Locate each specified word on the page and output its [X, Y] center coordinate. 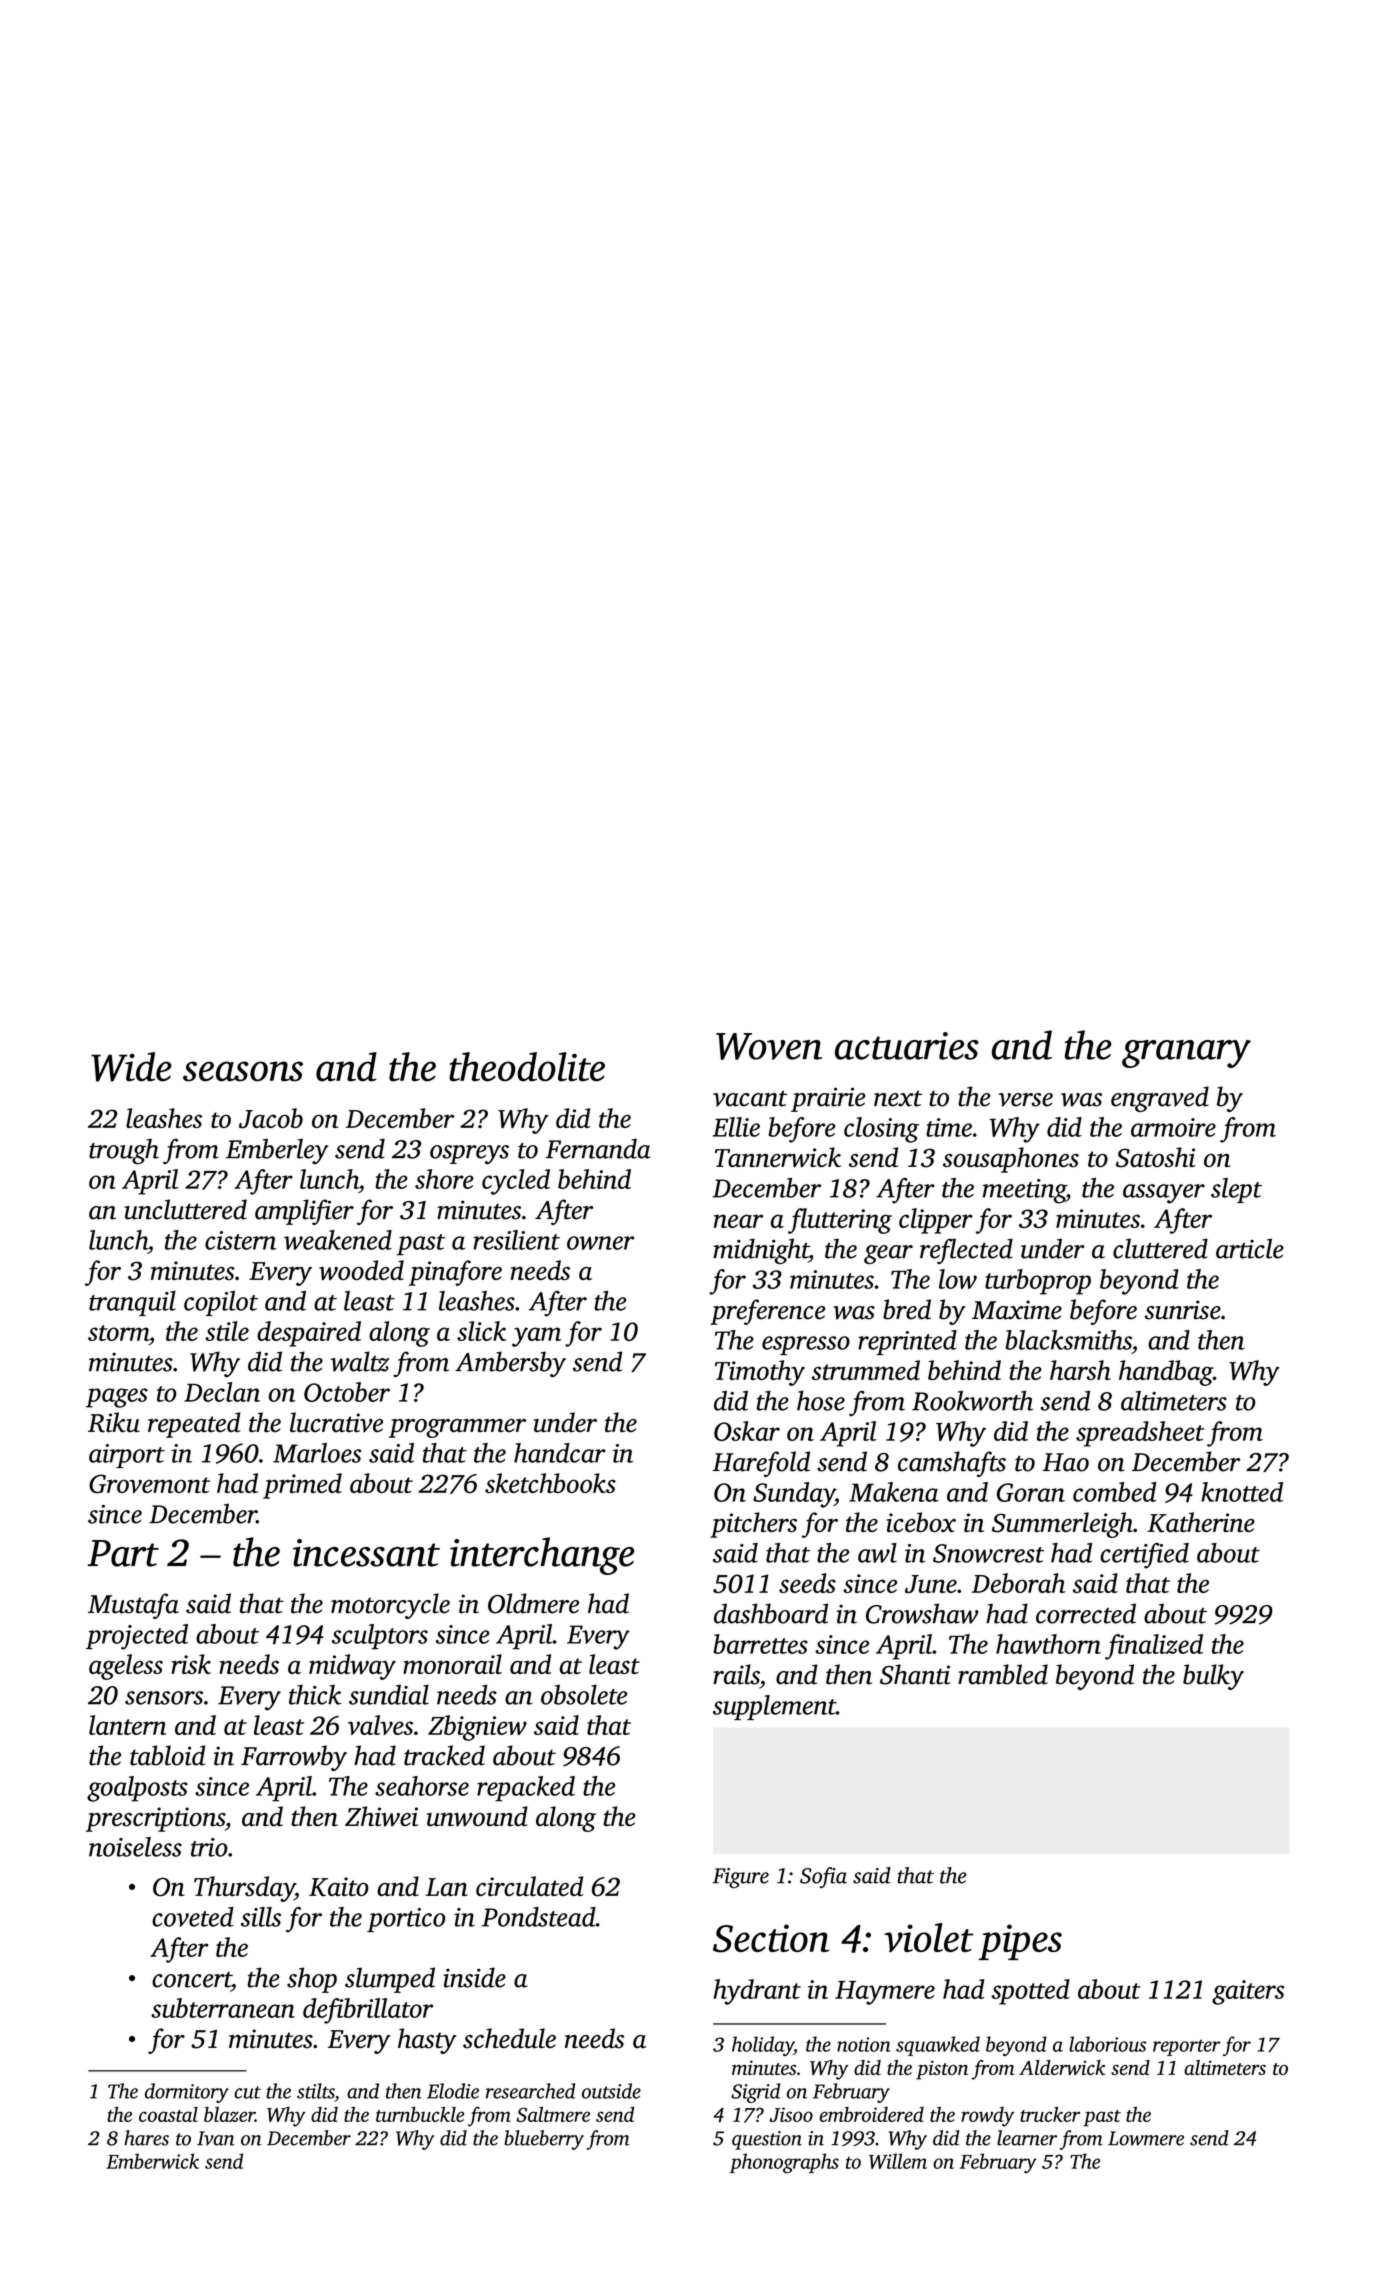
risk [191, 1664]
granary [1186, 1054]
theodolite [527, 1067]
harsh [1080, 1370]
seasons [243, 1071]
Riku [114, 1422]
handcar [560, 1453]
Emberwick [152, 2161]
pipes [1020, 1942]
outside [611, 2091]
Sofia [823, 1877]
